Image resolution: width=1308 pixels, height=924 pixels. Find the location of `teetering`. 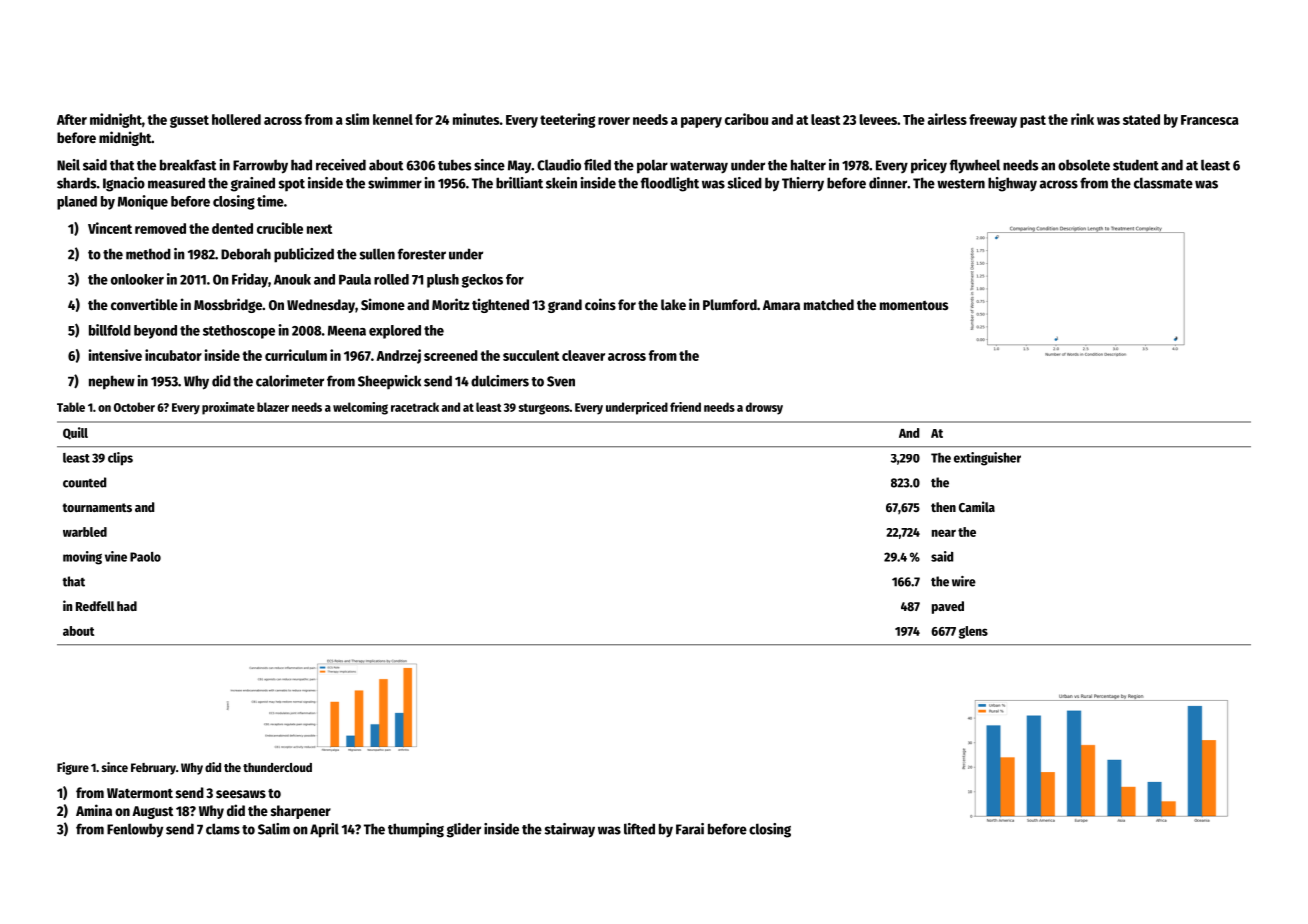

teetering is located at coordinates (567, 120).
